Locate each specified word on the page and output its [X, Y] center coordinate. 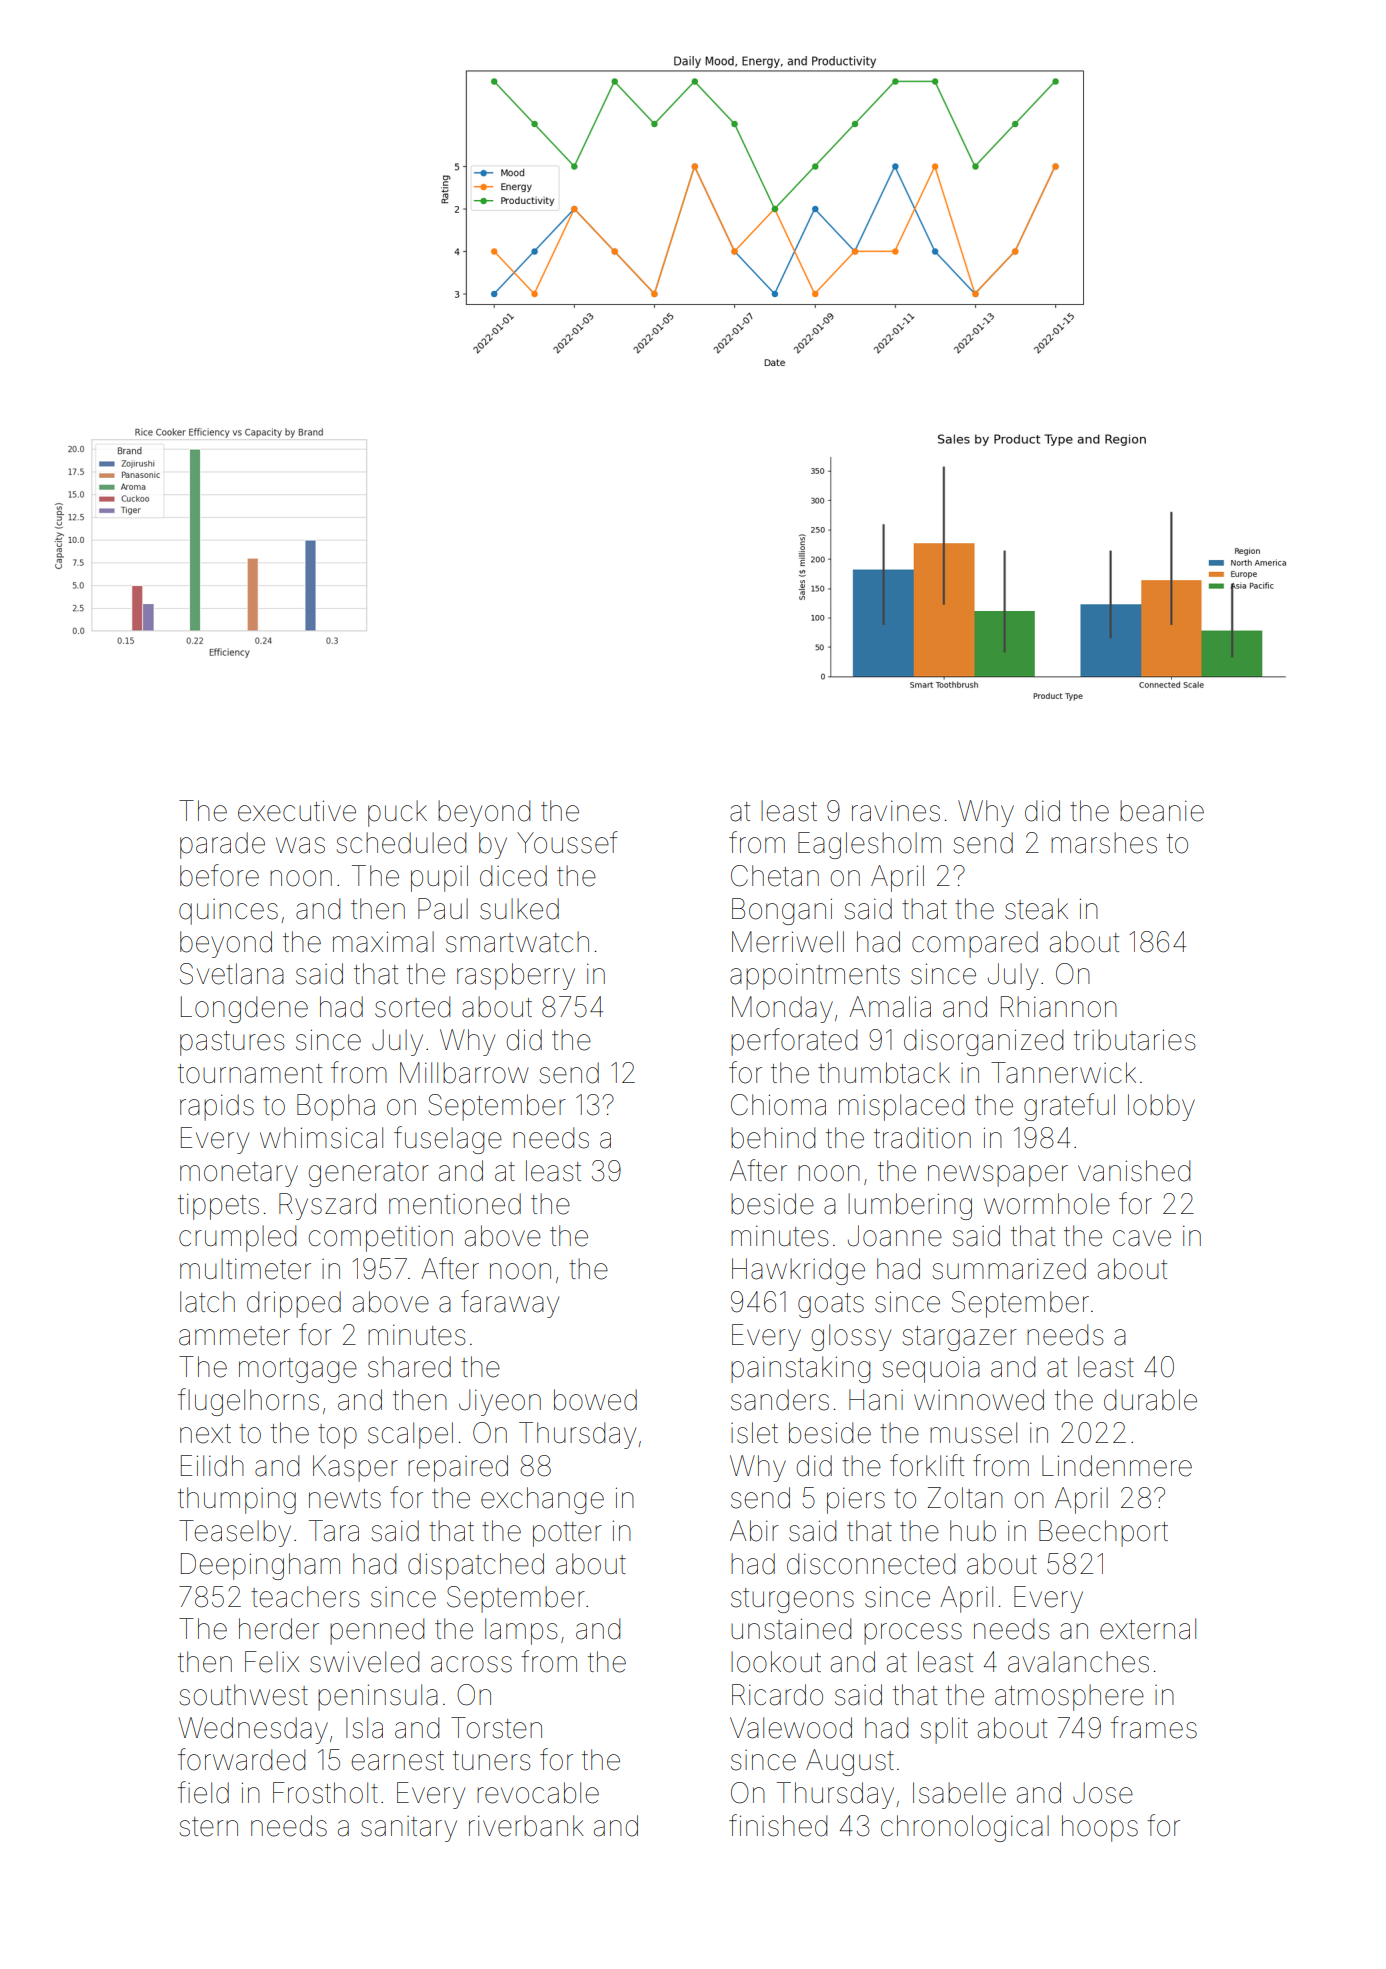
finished [778, 1825]
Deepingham [260, 1566]
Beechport [1103, 1533]
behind [773, 1138]
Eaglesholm [869, 845]
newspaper [998, 1176]
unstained [791, 1629]
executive [297, 811]
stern [208, 1827]
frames [1154, 1727]
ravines [896, 811]
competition [380, 1239]
